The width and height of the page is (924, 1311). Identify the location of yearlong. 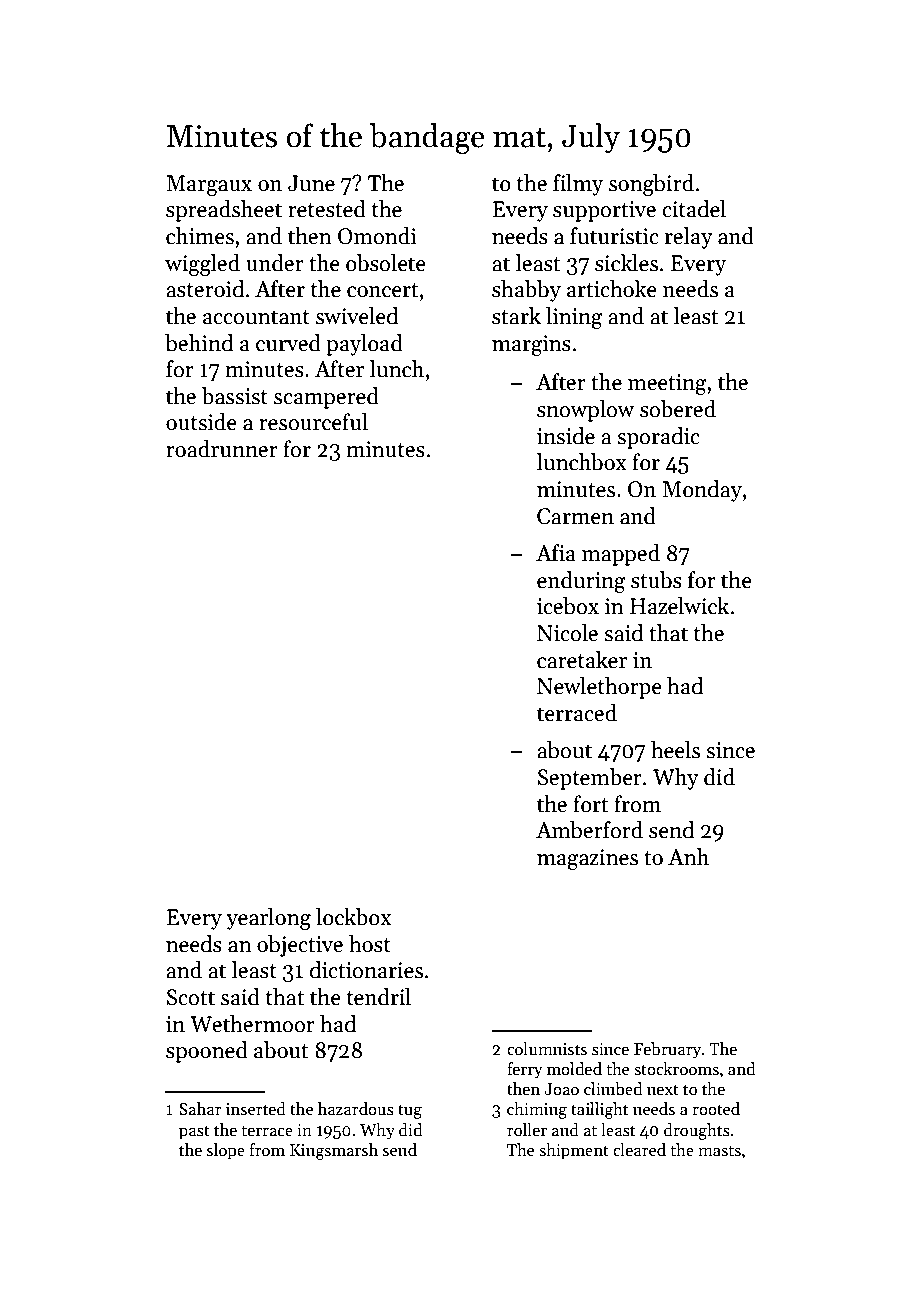
(268, 919).
